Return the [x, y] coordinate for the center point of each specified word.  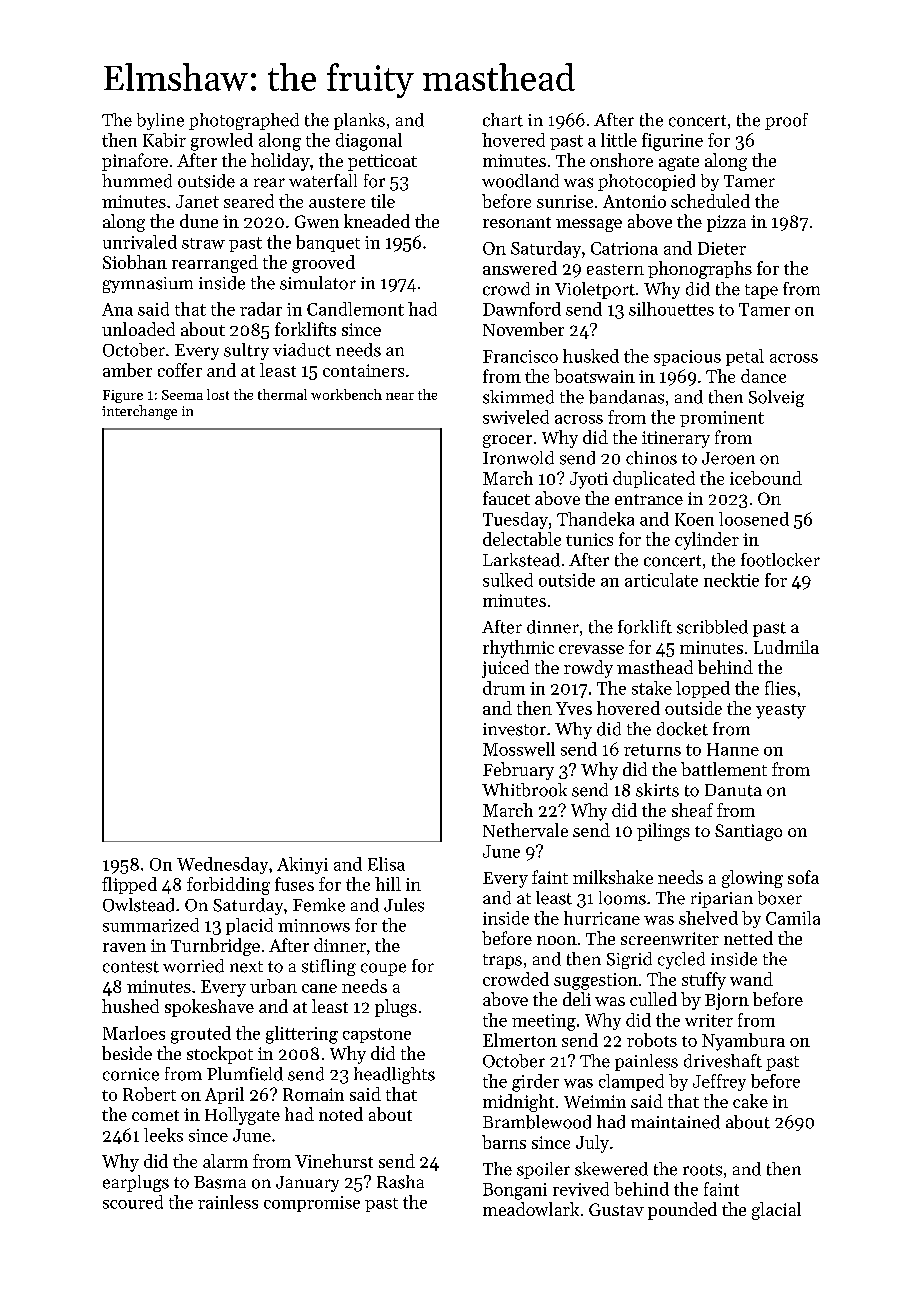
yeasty [781, 711]
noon [557, 940]
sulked [508, 580]
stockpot [220, 1055]
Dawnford [522, 309]
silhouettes [671, 309]
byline [160, 121]
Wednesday [222, 865]
